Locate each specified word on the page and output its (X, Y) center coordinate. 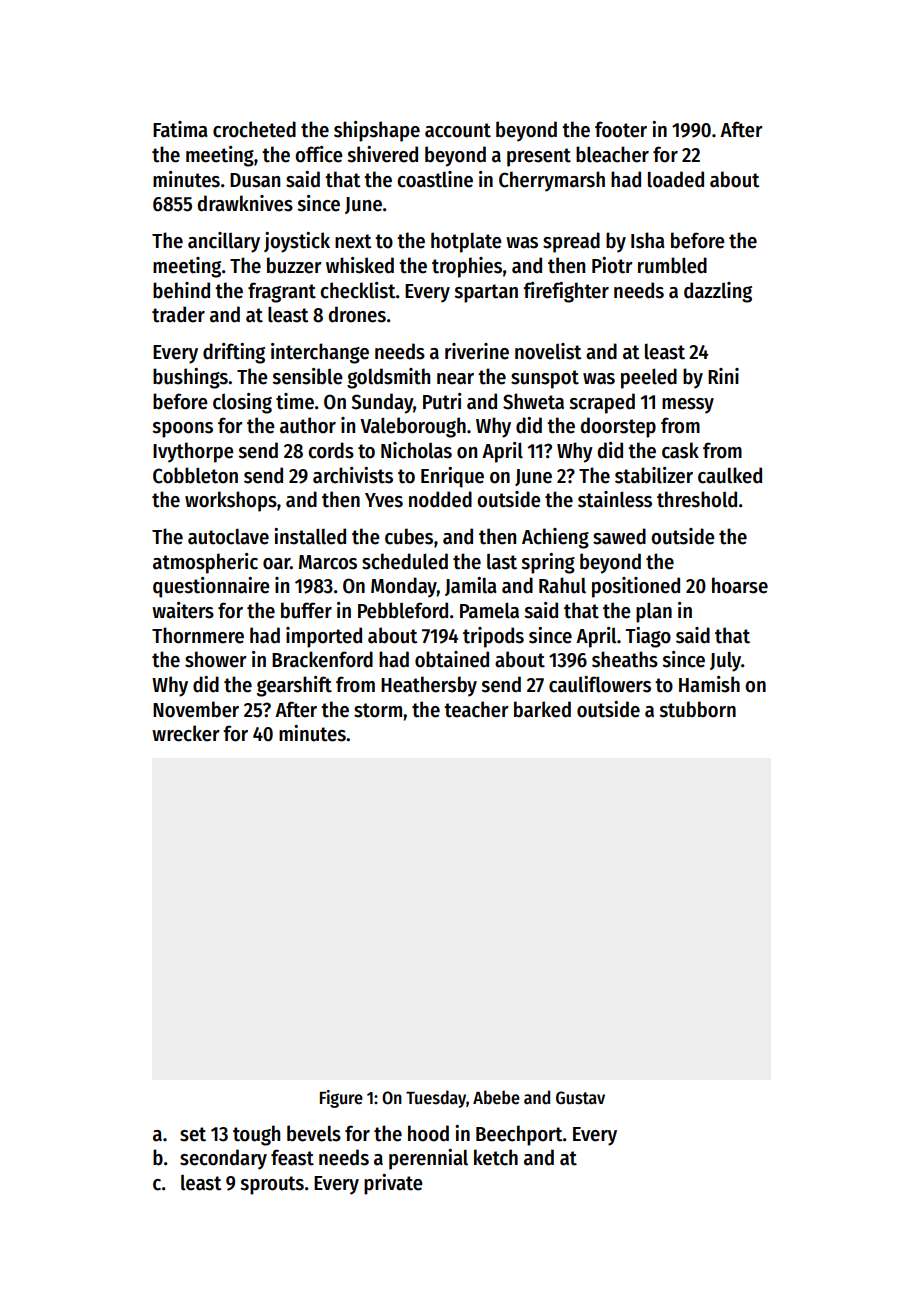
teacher (476, 709)
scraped (602, 403)
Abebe (496, 1097)
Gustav (580, 1098)
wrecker (186, 733)
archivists (353, 475)
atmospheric (205, 563)
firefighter (566, 292)
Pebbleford (403, 610)
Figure (341, 1099)
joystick (297, 242)
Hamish (709, 684)
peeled (649, 378)
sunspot (545, 379)
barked (542, 709)
